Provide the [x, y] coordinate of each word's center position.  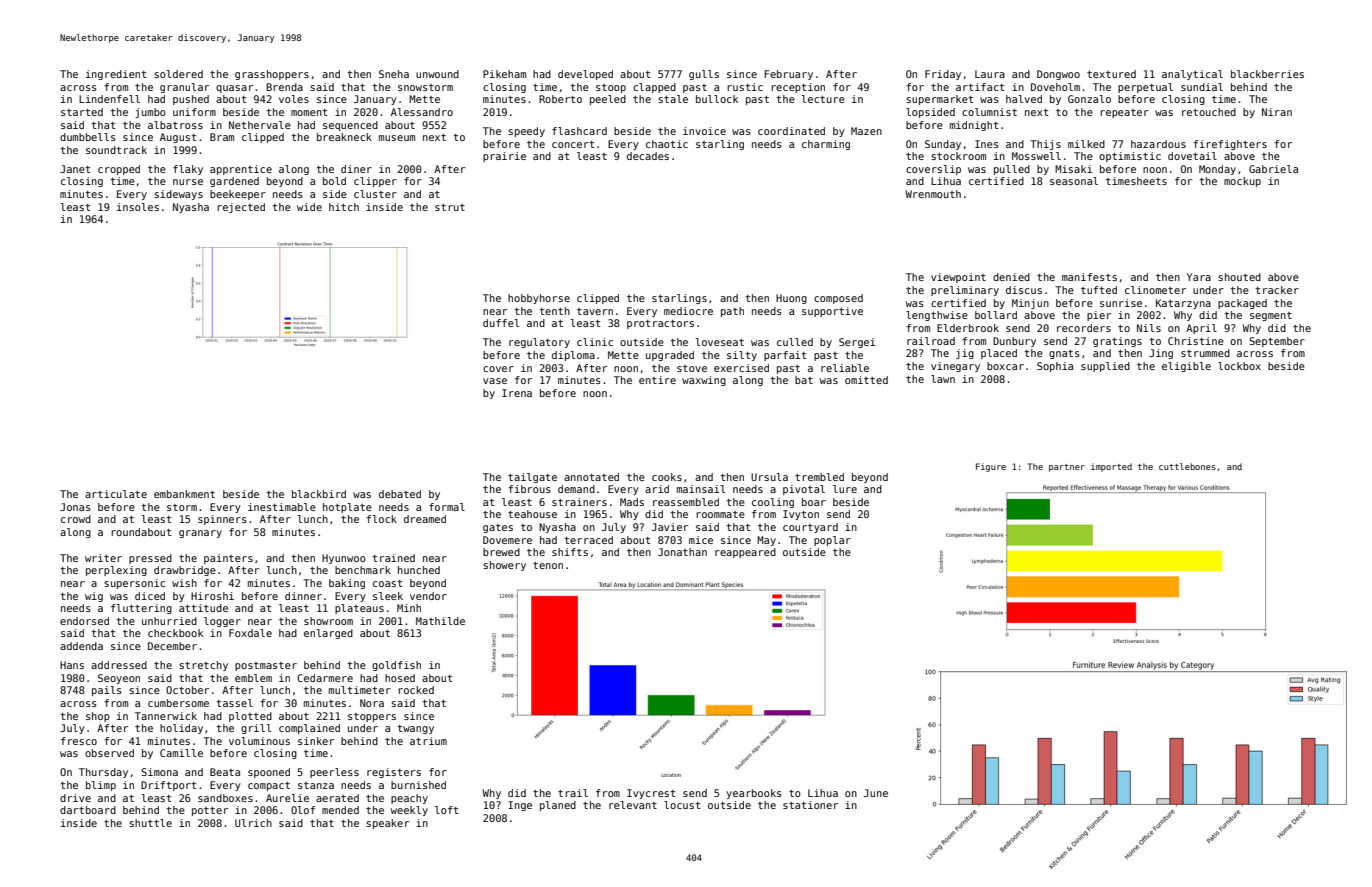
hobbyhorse [539, 299]
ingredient [116, 75]
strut [450, 207]
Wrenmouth [933, 194]
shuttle [150, 823]
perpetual [1145, 88]
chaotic [667, 144]
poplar [832, 541]
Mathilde [440, 621]
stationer [810, 805]
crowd [76, 519]
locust [682, 805]
